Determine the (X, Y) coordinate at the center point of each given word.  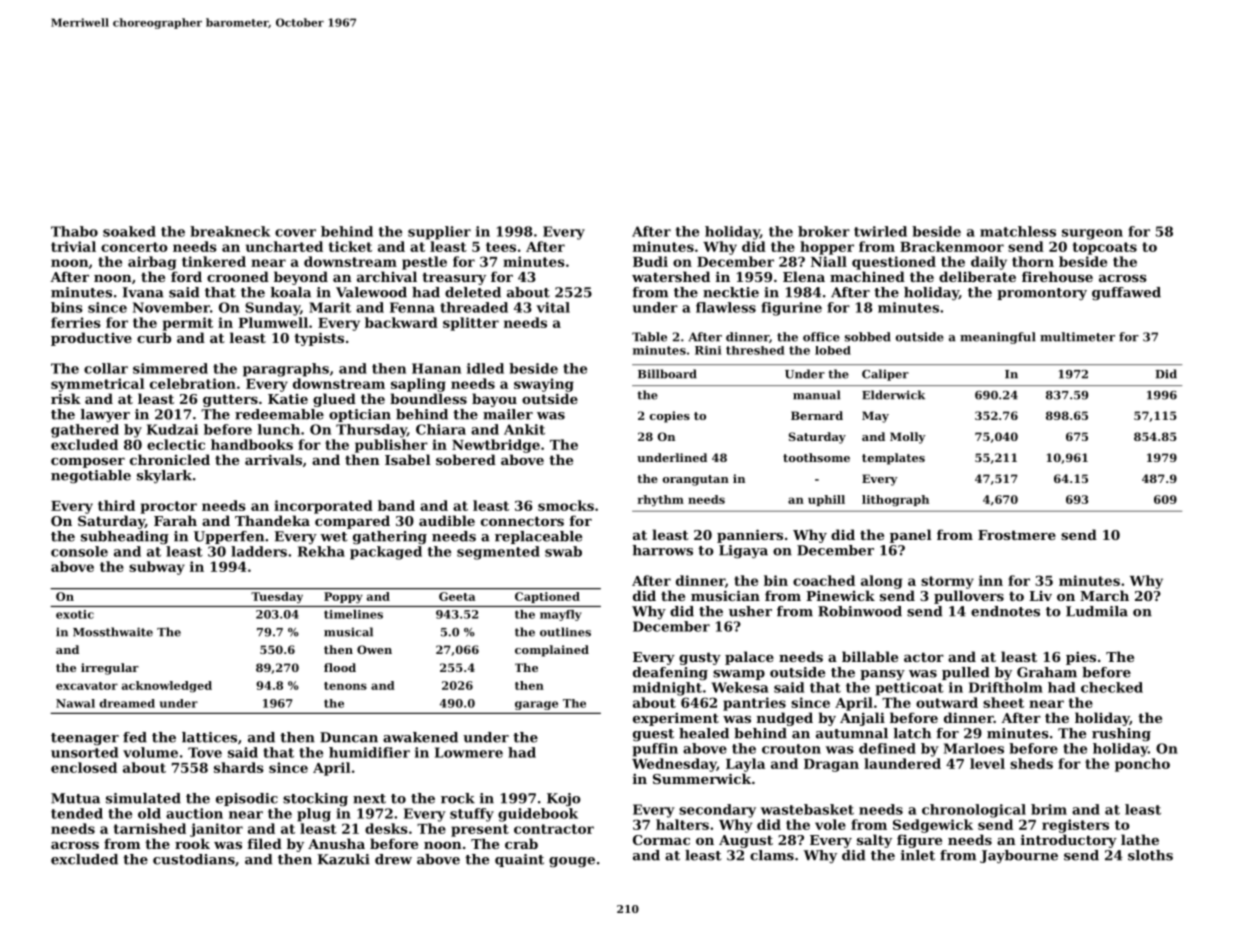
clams (772, 855)
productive (91, 339)
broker (824, 231)
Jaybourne (1019, 856)
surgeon (1092, 234)
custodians (194, 859)
